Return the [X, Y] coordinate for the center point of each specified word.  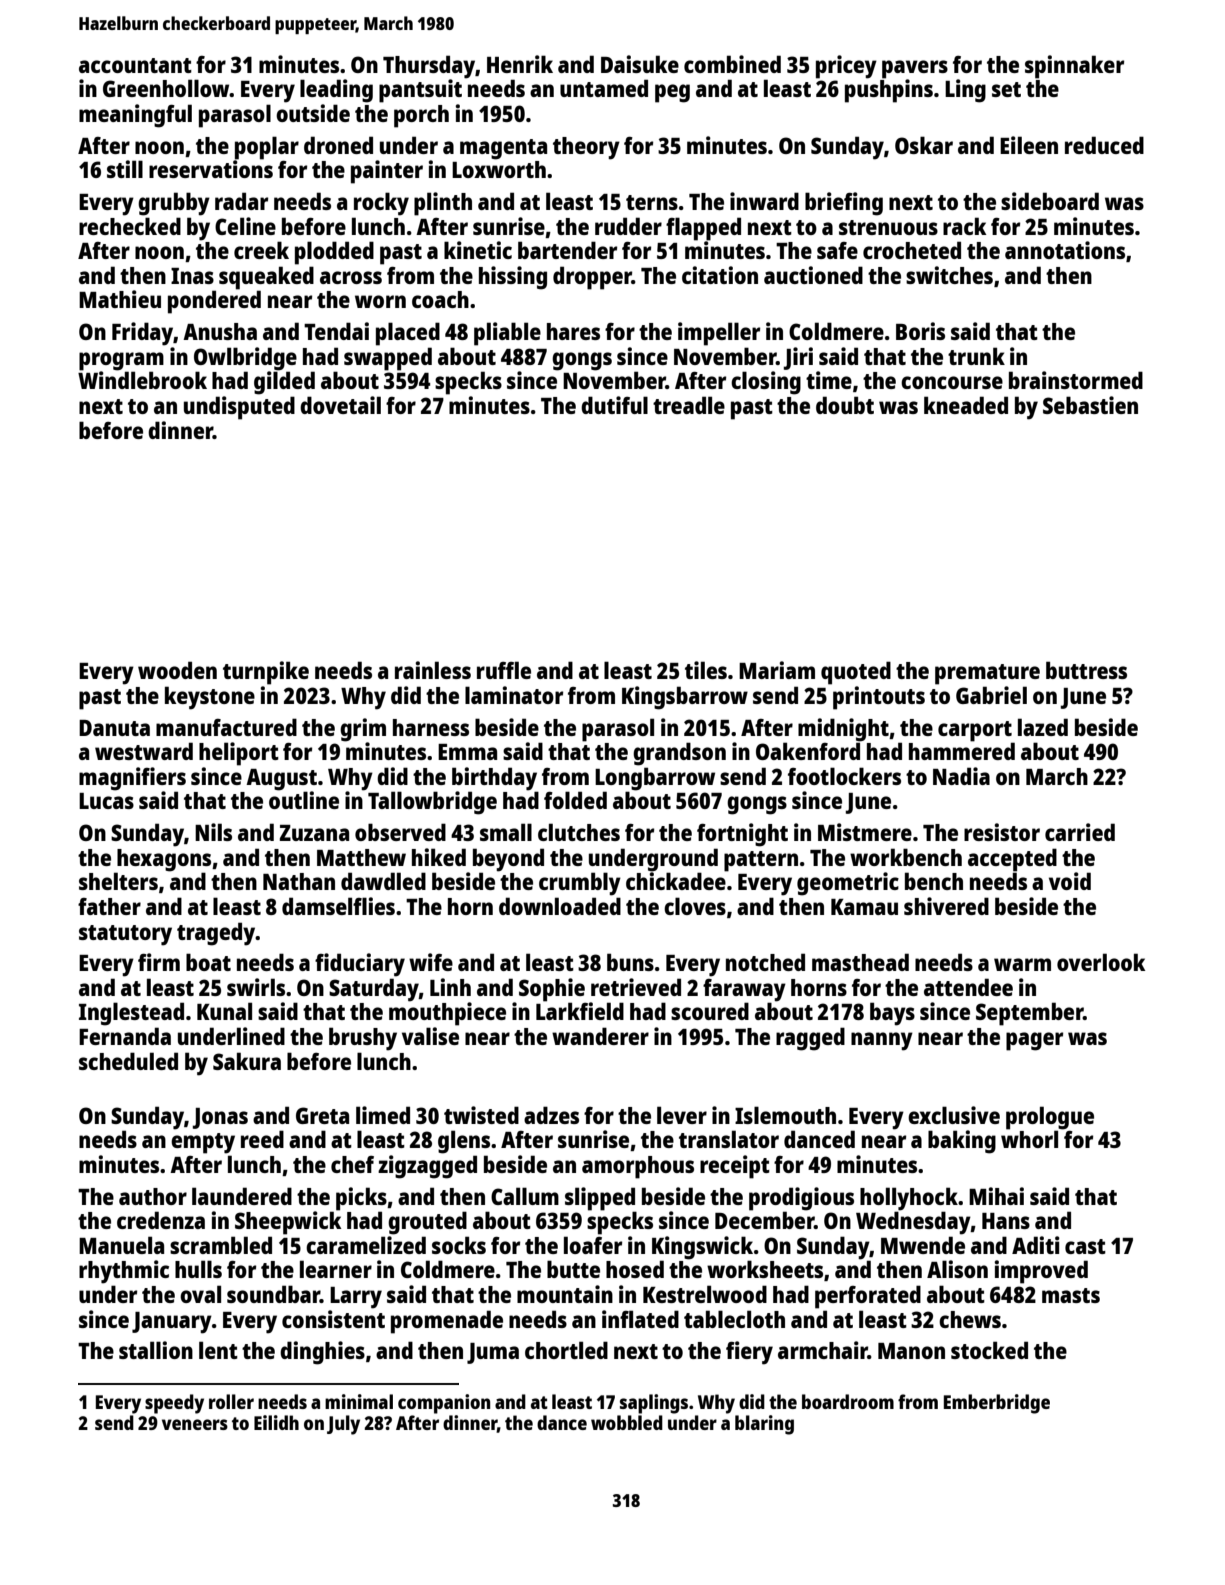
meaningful [135, 116]
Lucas [106, 801]
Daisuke [640, 64]
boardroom [848, 1401]
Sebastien [1090, 405]
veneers [195, 1424]
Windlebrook [142, 380]
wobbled [627, 1422]
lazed [1043, 727]
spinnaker [1074, 67]
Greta [322, 1115]
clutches [579, 832]
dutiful [614, 405]
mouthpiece [447, 1014]
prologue [1050, 1118]
